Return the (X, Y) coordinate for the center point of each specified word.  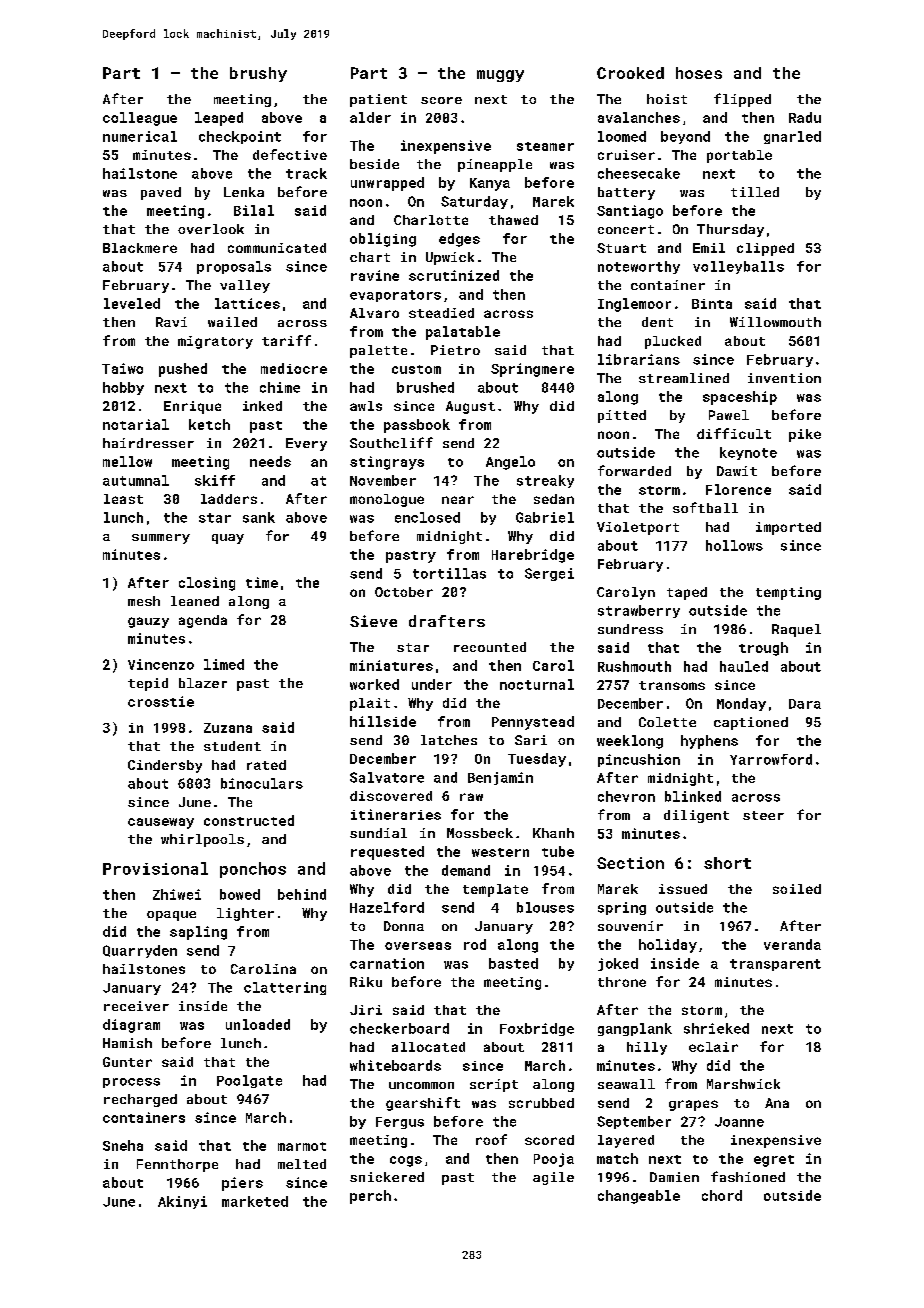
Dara (805, 704)
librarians (639, 359)
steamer (545, 146)
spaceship (740, 398)
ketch (209, 424)
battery (626, 193)
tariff (286, 340)
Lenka (244, 192)
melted (302, 1164)
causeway (161, 823)
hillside (383, 721)
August (470, 407)
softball (705, 507)
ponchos (253, 870)
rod (475, 944)
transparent (775, 965)
